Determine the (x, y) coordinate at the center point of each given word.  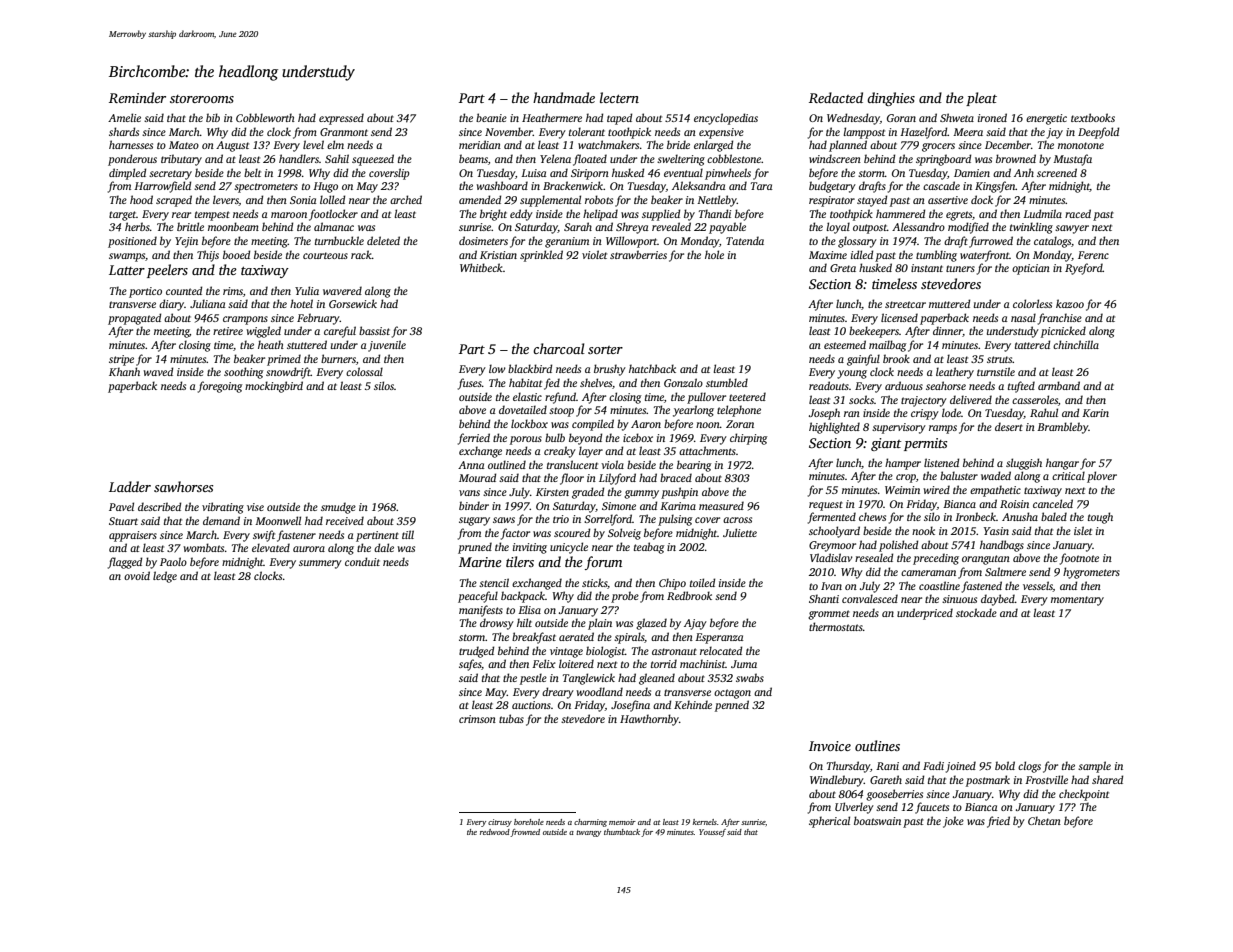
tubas (511, 718)
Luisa (533, 173)
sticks (594, 582)
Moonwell (278, 520)
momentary (1077, 601)
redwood (495, 832)
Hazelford (923, 133)
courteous (325, 255)
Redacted (836, 97)
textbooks (1093, 117)
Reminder (137, 97)
